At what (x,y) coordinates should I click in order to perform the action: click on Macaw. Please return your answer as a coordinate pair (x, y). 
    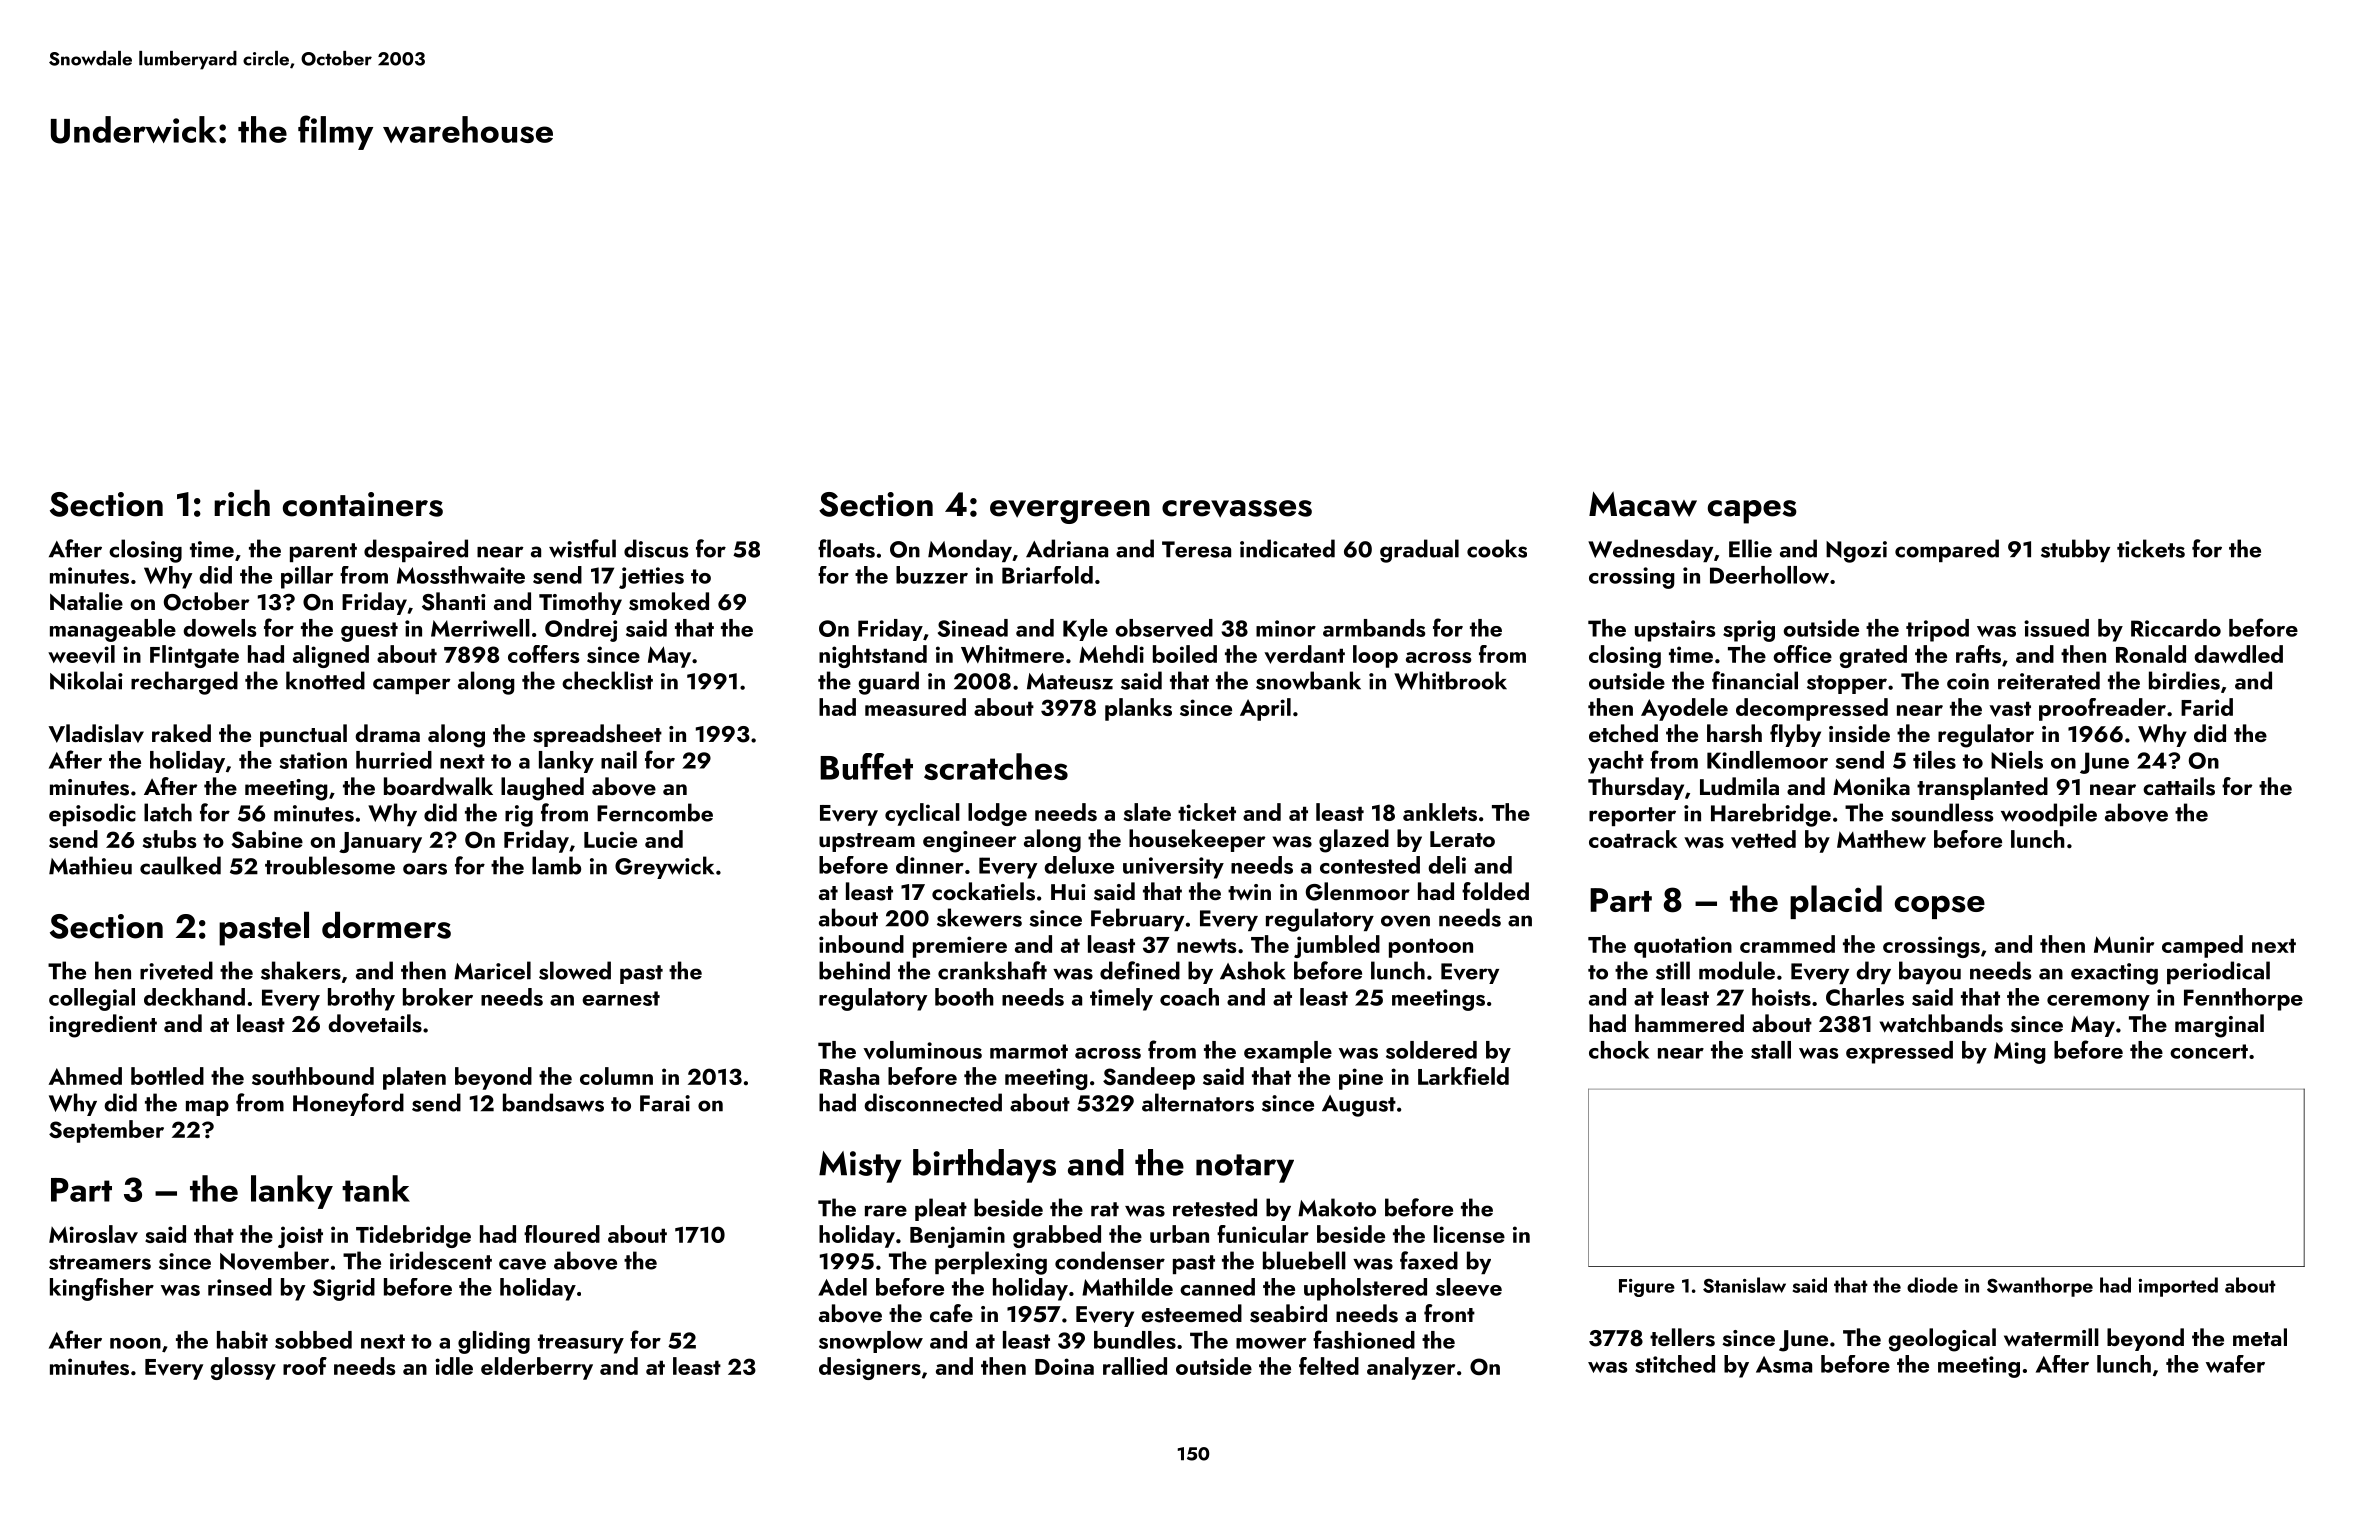
    Looking at the image, I should click on (1643, 504).
